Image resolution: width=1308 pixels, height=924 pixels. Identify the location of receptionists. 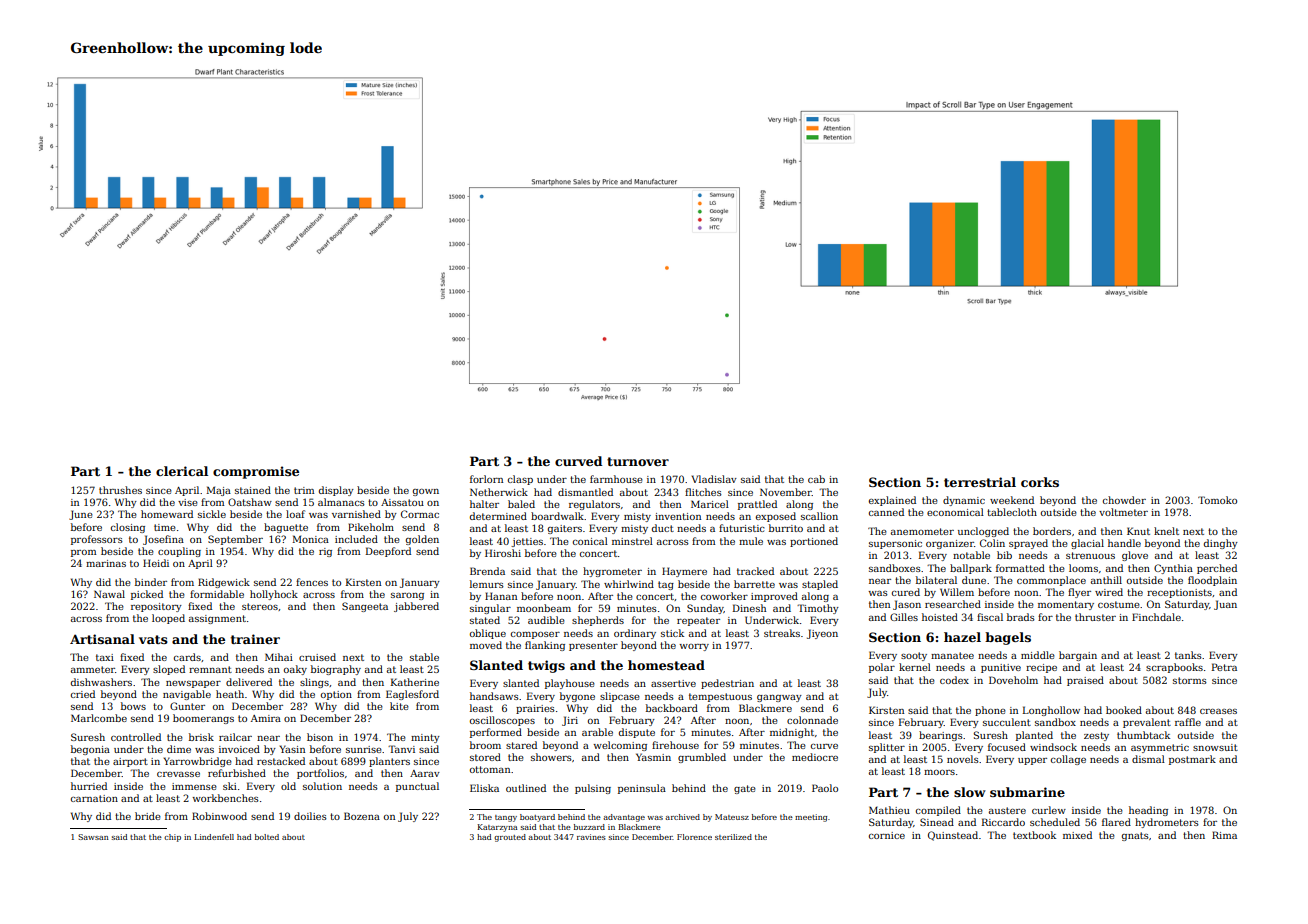
(1179, 593).
